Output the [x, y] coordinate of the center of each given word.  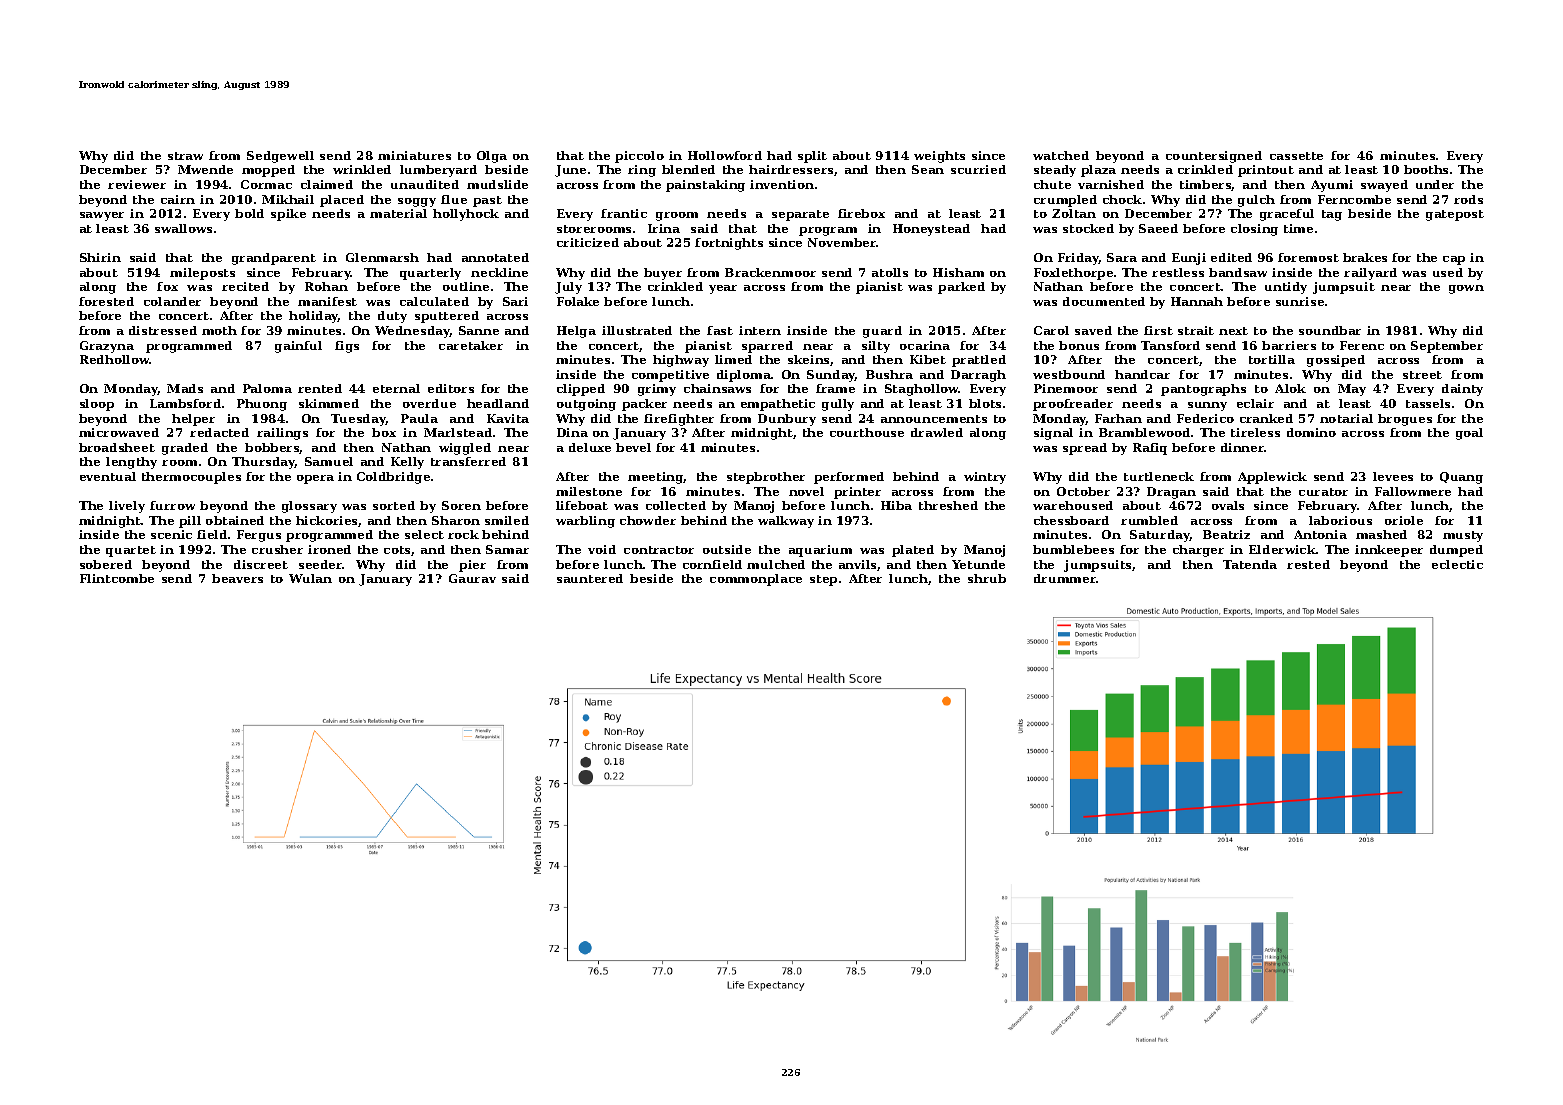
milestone [589, 491]
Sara [1122, 257]
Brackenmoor [770, 272]
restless [1178, 272]
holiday [314, 317]
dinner [1243, 447]
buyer [663, 274]
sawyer [102, 216]
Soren [461, 505]
